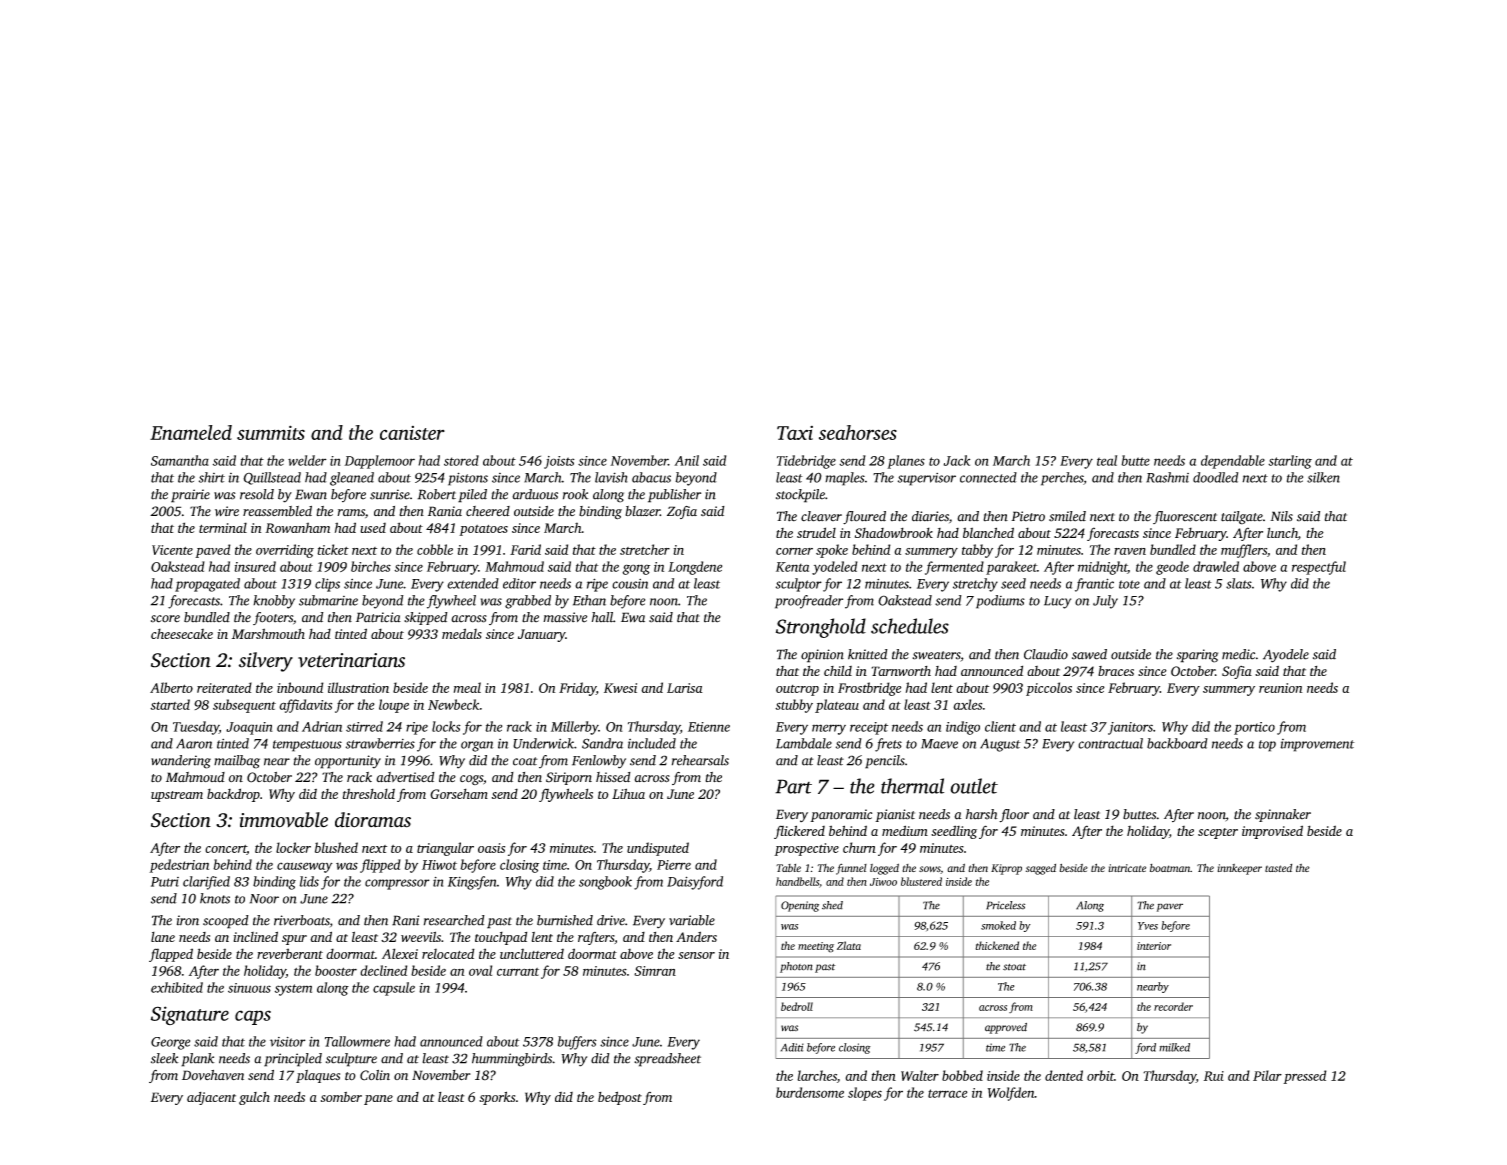 This screenshot has height=1165, width=1507. Describe the element at coordinates (1305, 1077) in the screenshot. I see `pressed` at that location.
